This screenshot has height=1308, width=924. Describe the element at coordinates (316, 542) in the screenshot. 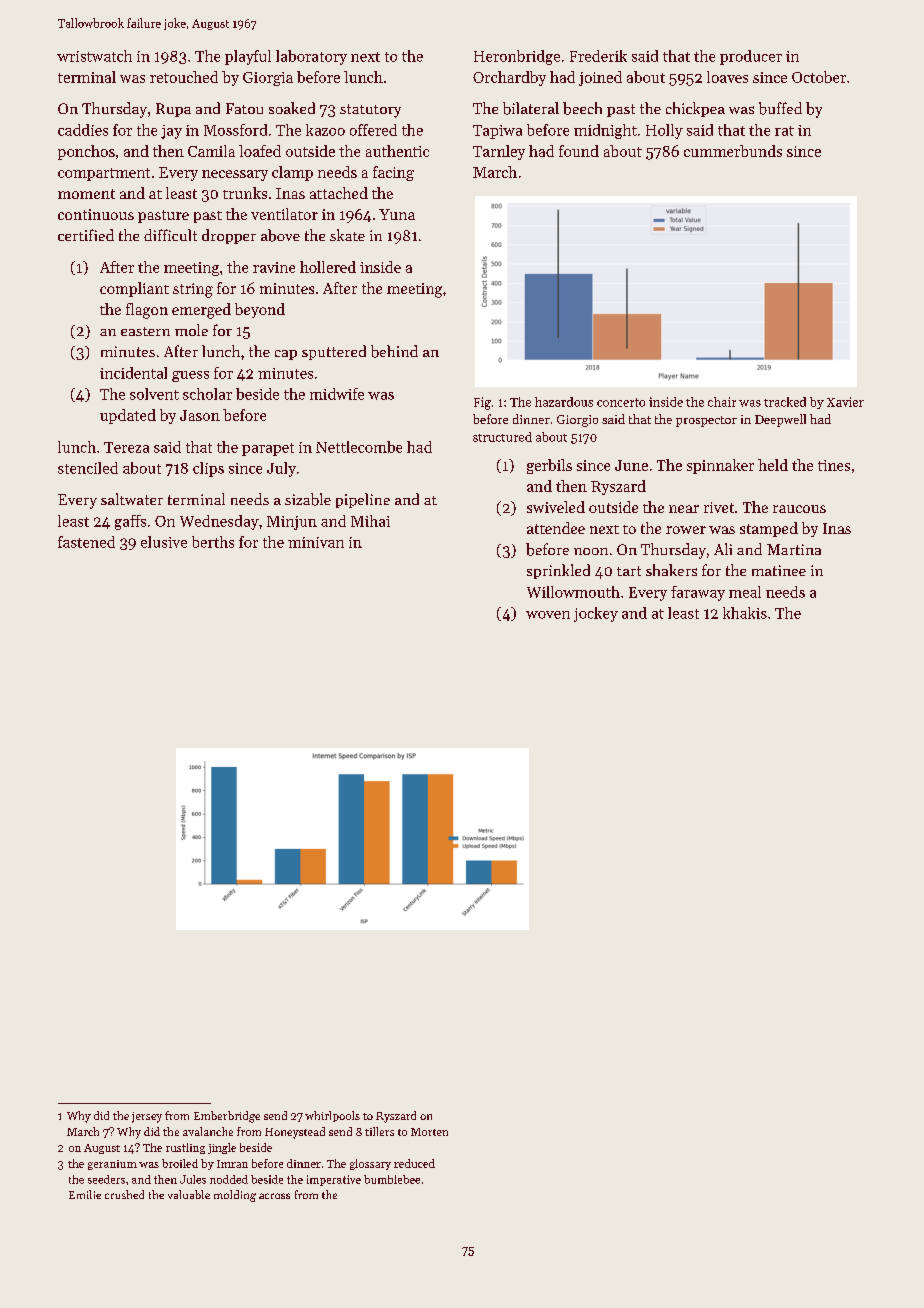

I see `minivan` at that location.
